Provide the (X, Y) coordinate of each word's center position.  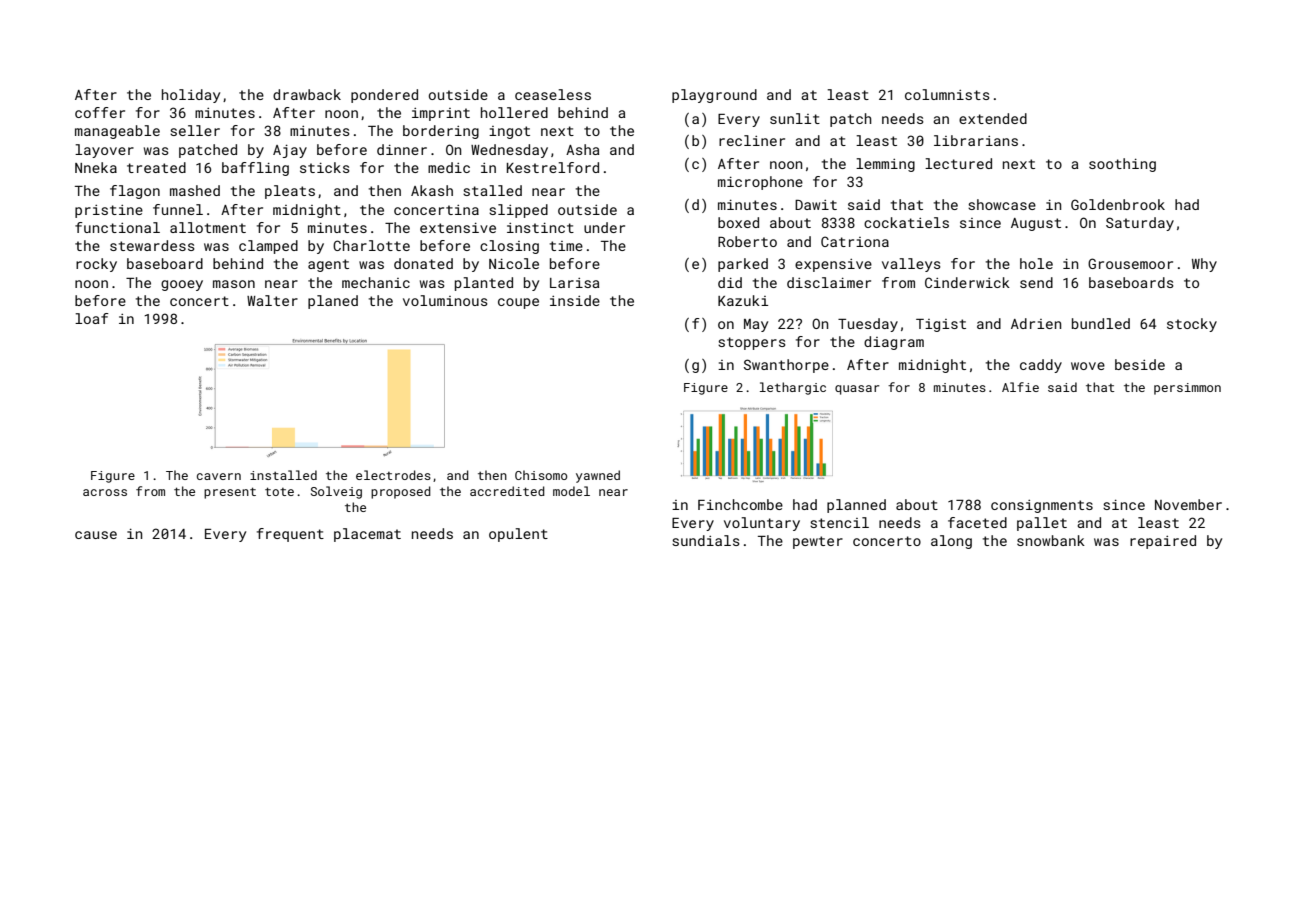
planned (856, 506)
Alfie (1020, 387)
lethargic (793, 388)
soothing (1122, 165)
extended (993, 118)
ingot (509, 132)
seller (195, 130)
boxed (738, 222)
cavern (219, 476)
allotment (208, 227)
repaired (1163, 542)
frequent (290, 535)
